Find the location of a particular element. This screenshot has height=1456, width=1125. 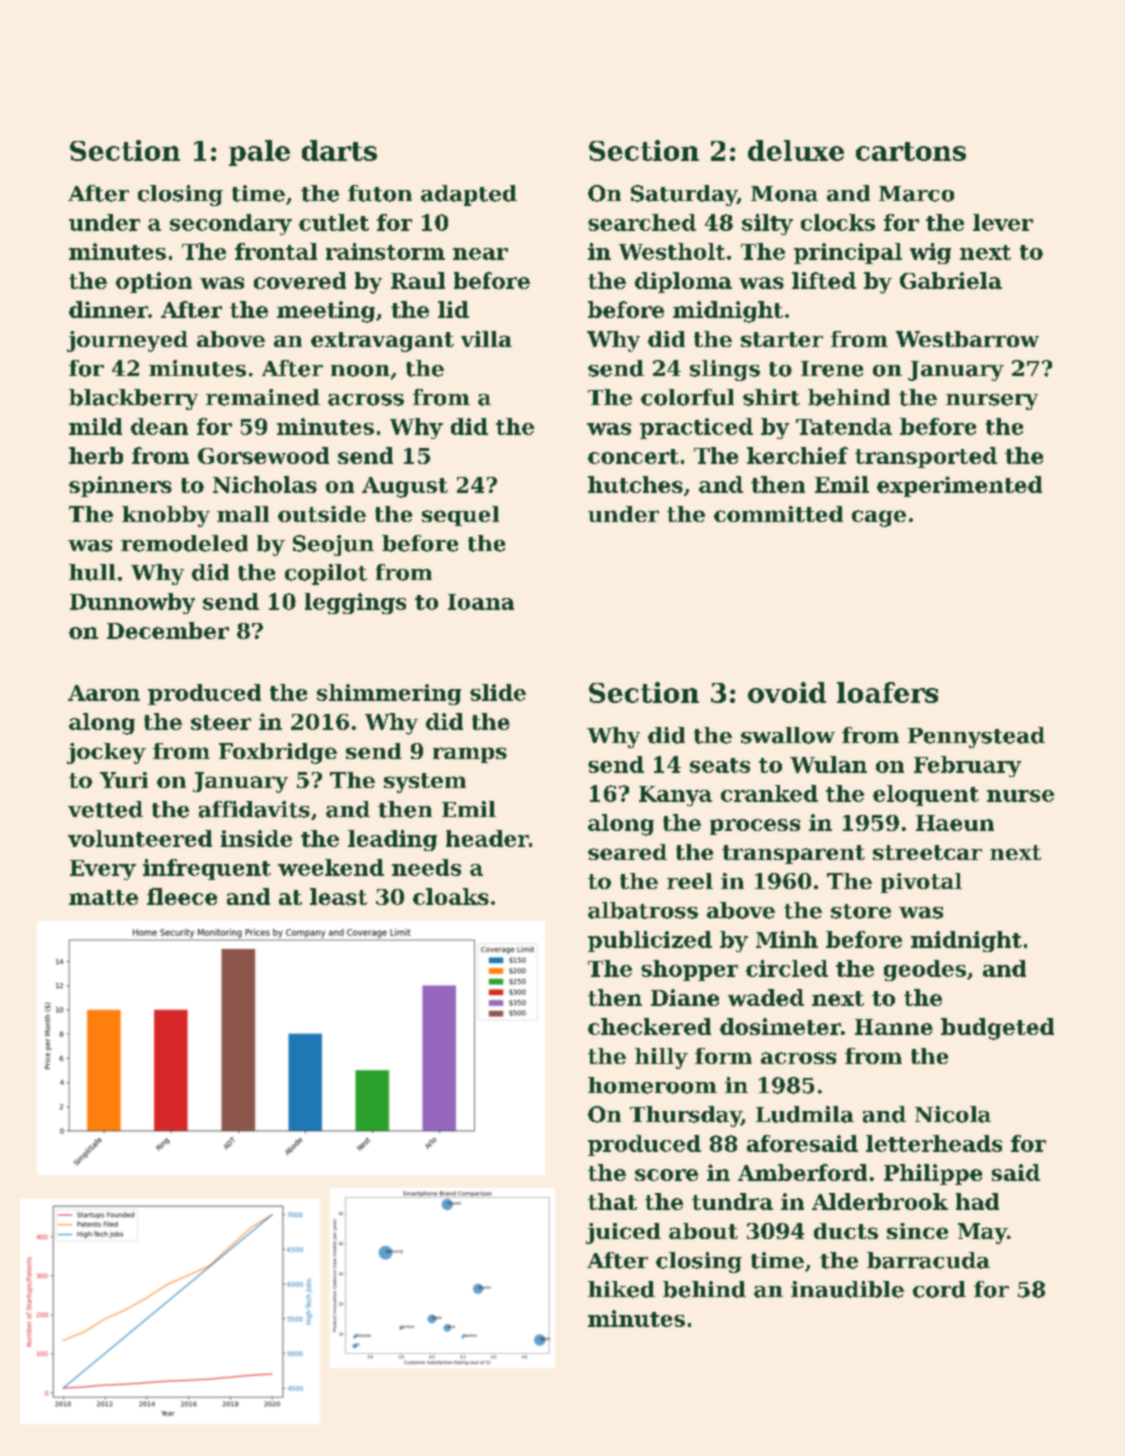

villa is located at coordinates (486, 339).
